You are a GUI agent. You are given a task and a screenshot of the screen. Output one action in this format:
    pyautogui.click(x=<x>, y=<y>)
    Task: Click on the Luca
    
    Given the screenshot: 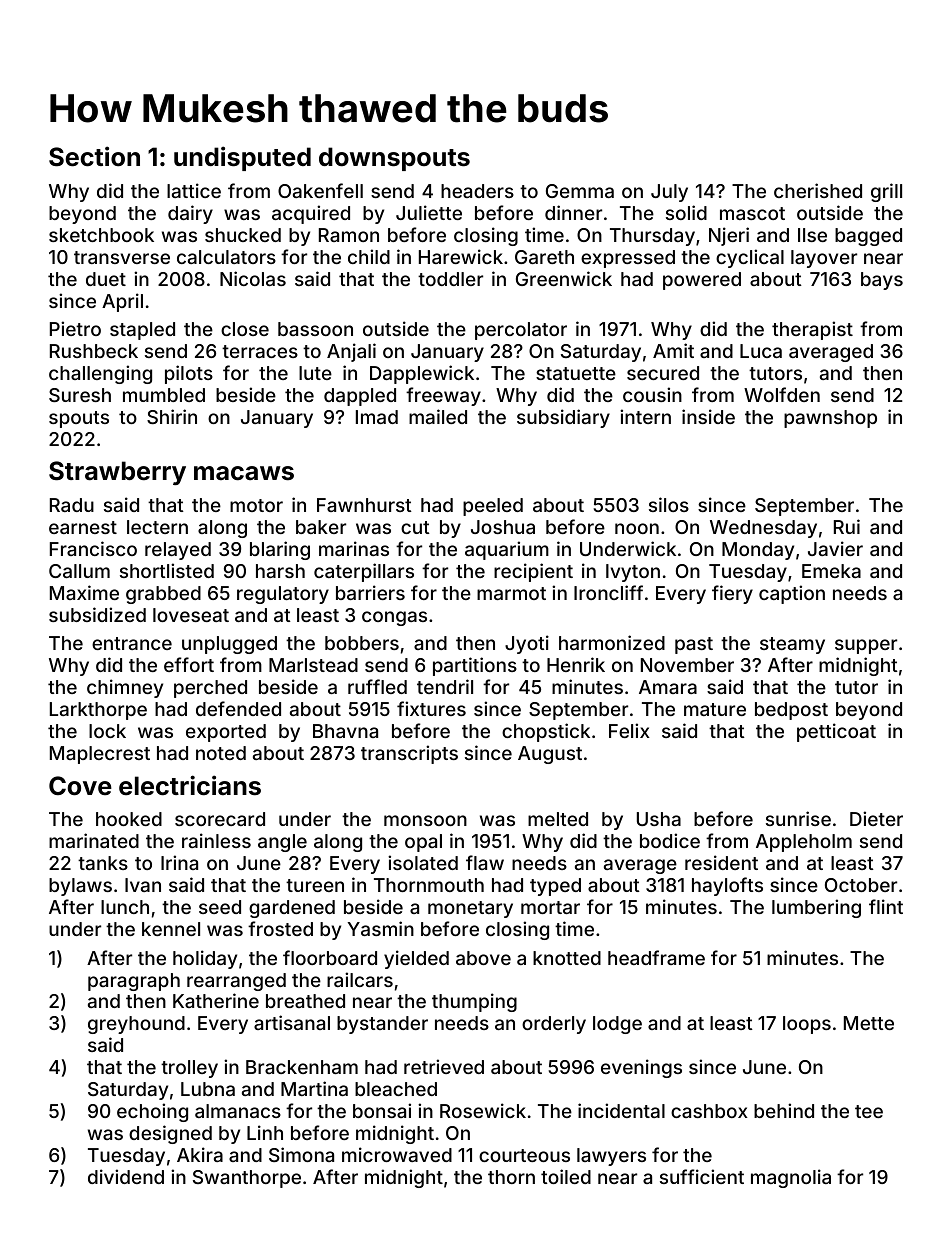 What is the action you would take?
    pyautogui.click(x=761, y=351)
